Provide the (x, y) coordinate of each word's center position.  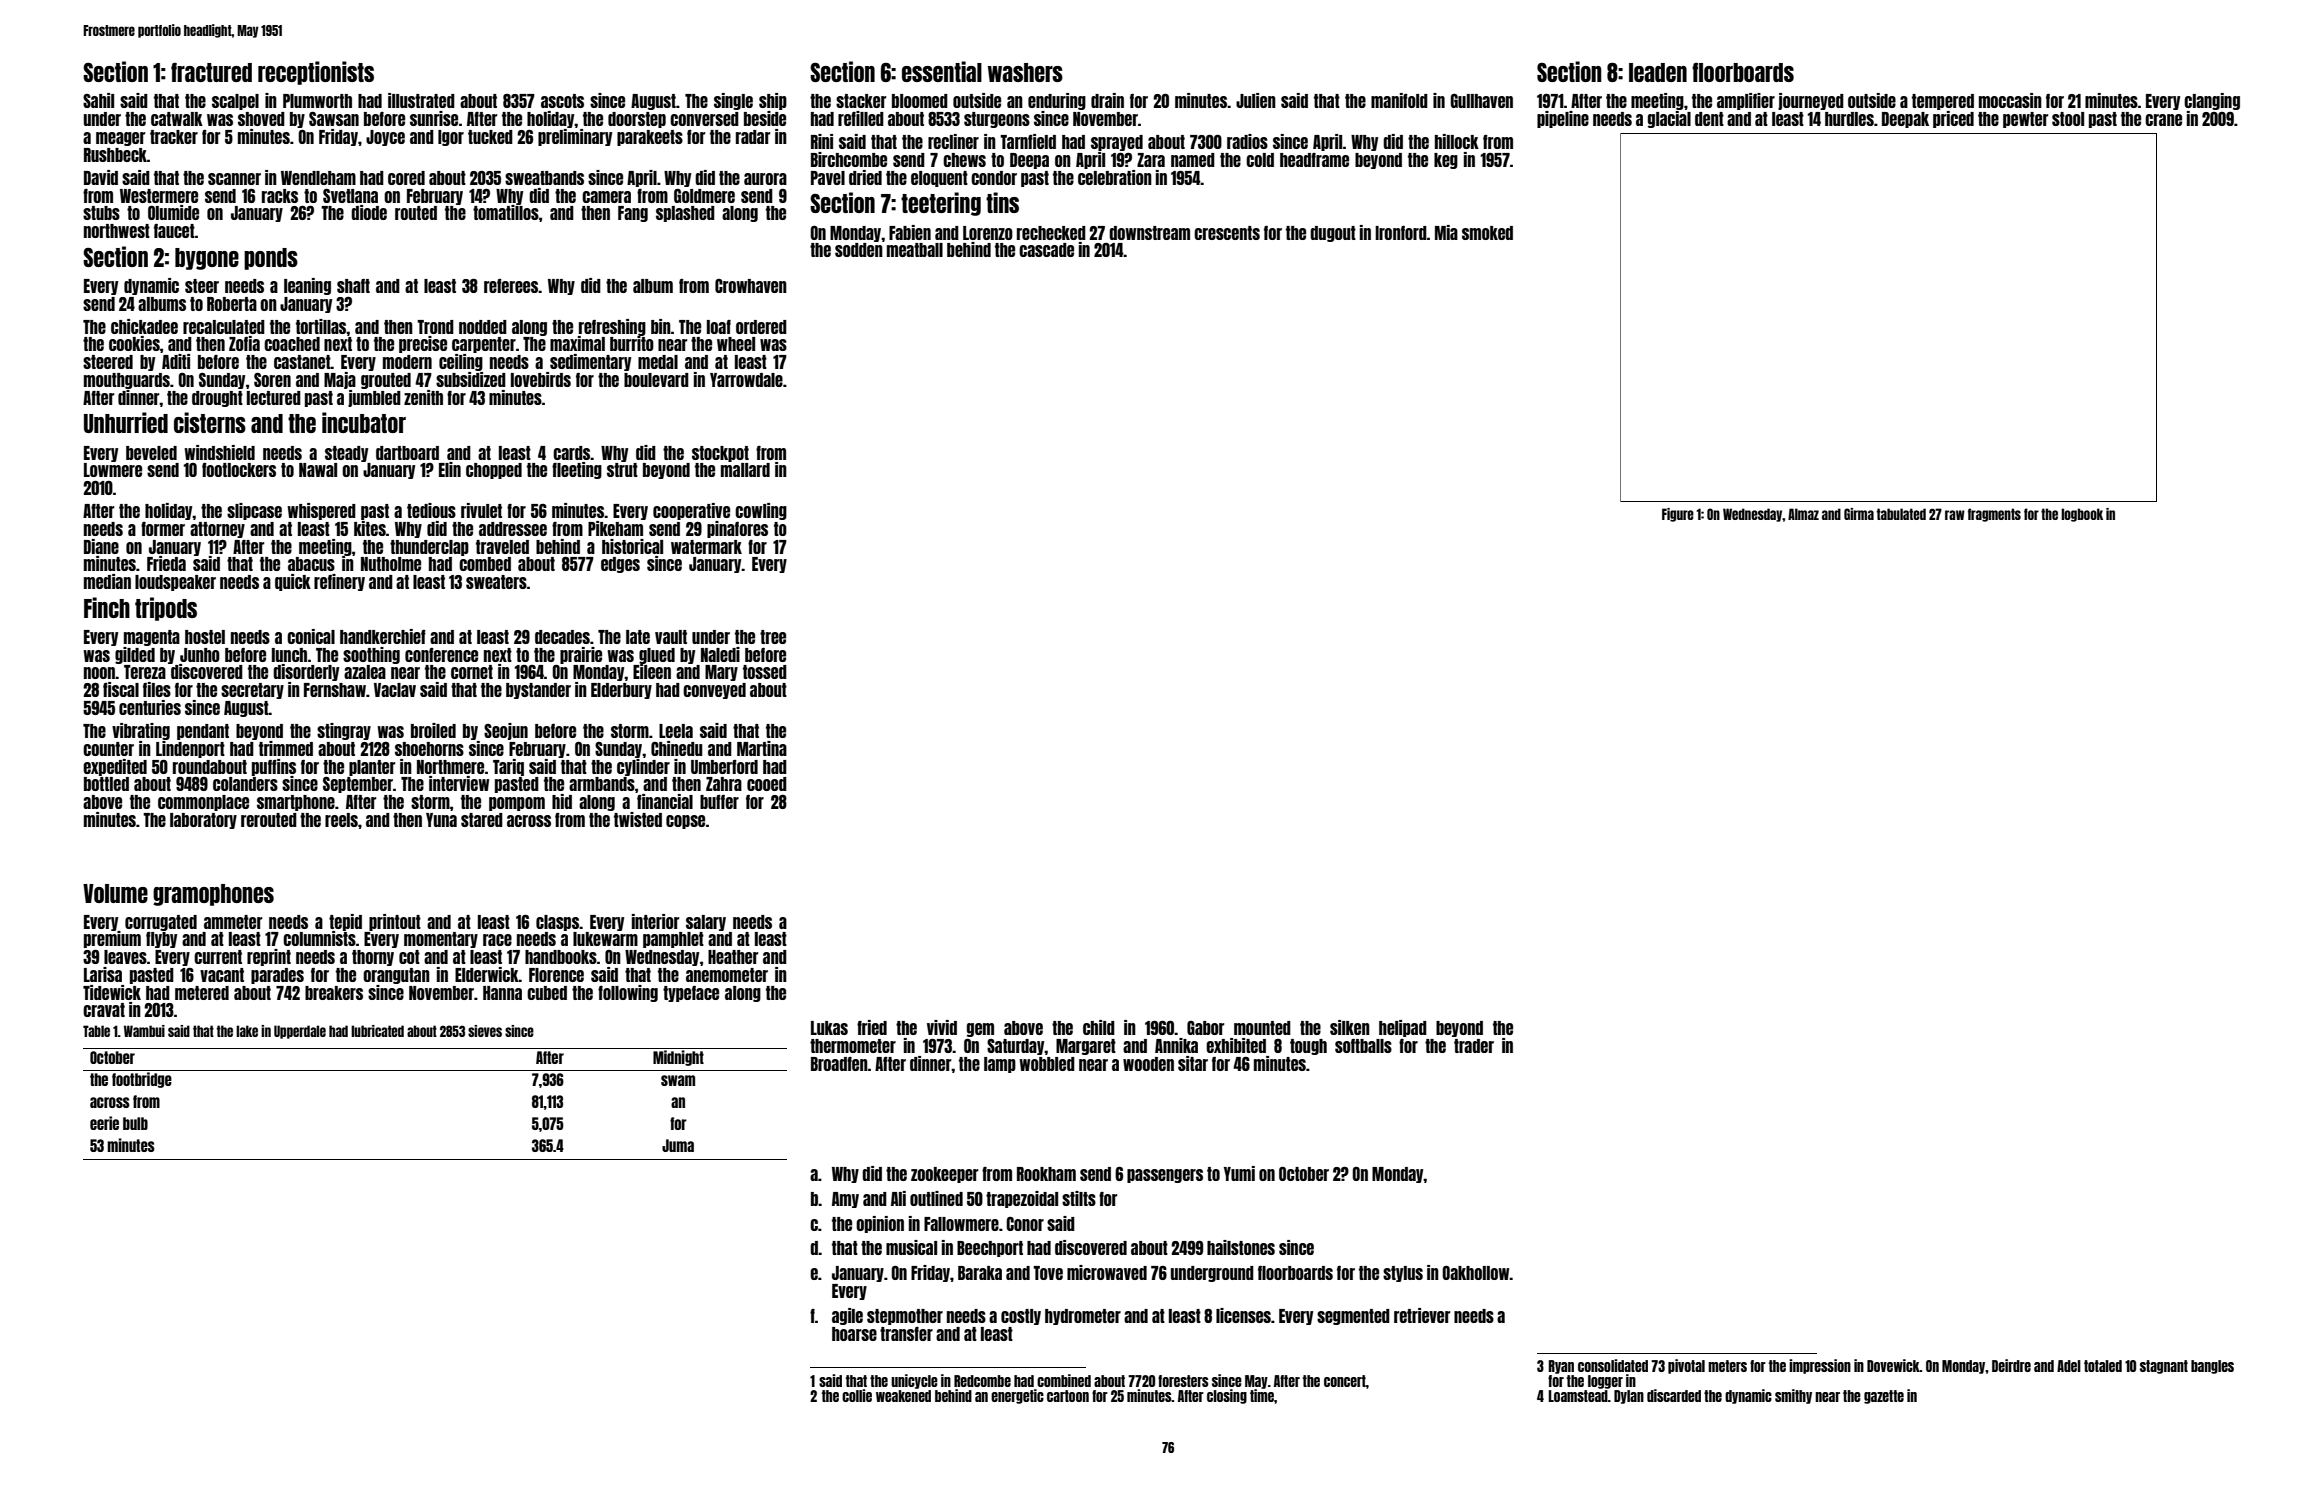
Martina (762, 748)
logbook (2082, 515)
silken (1350, 1027)
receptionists (316, 73)
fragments (1994, 515)
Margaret (1086, 1047)
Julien (1256, 100)
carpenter (484, 345)
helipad (1403, 1028)
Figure (1678, 515)
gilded (135, 655)
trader (1474, 1046)
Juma (678, 1145)
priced (1953, 119)
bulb (135, 1123)
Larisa (103, 974)
